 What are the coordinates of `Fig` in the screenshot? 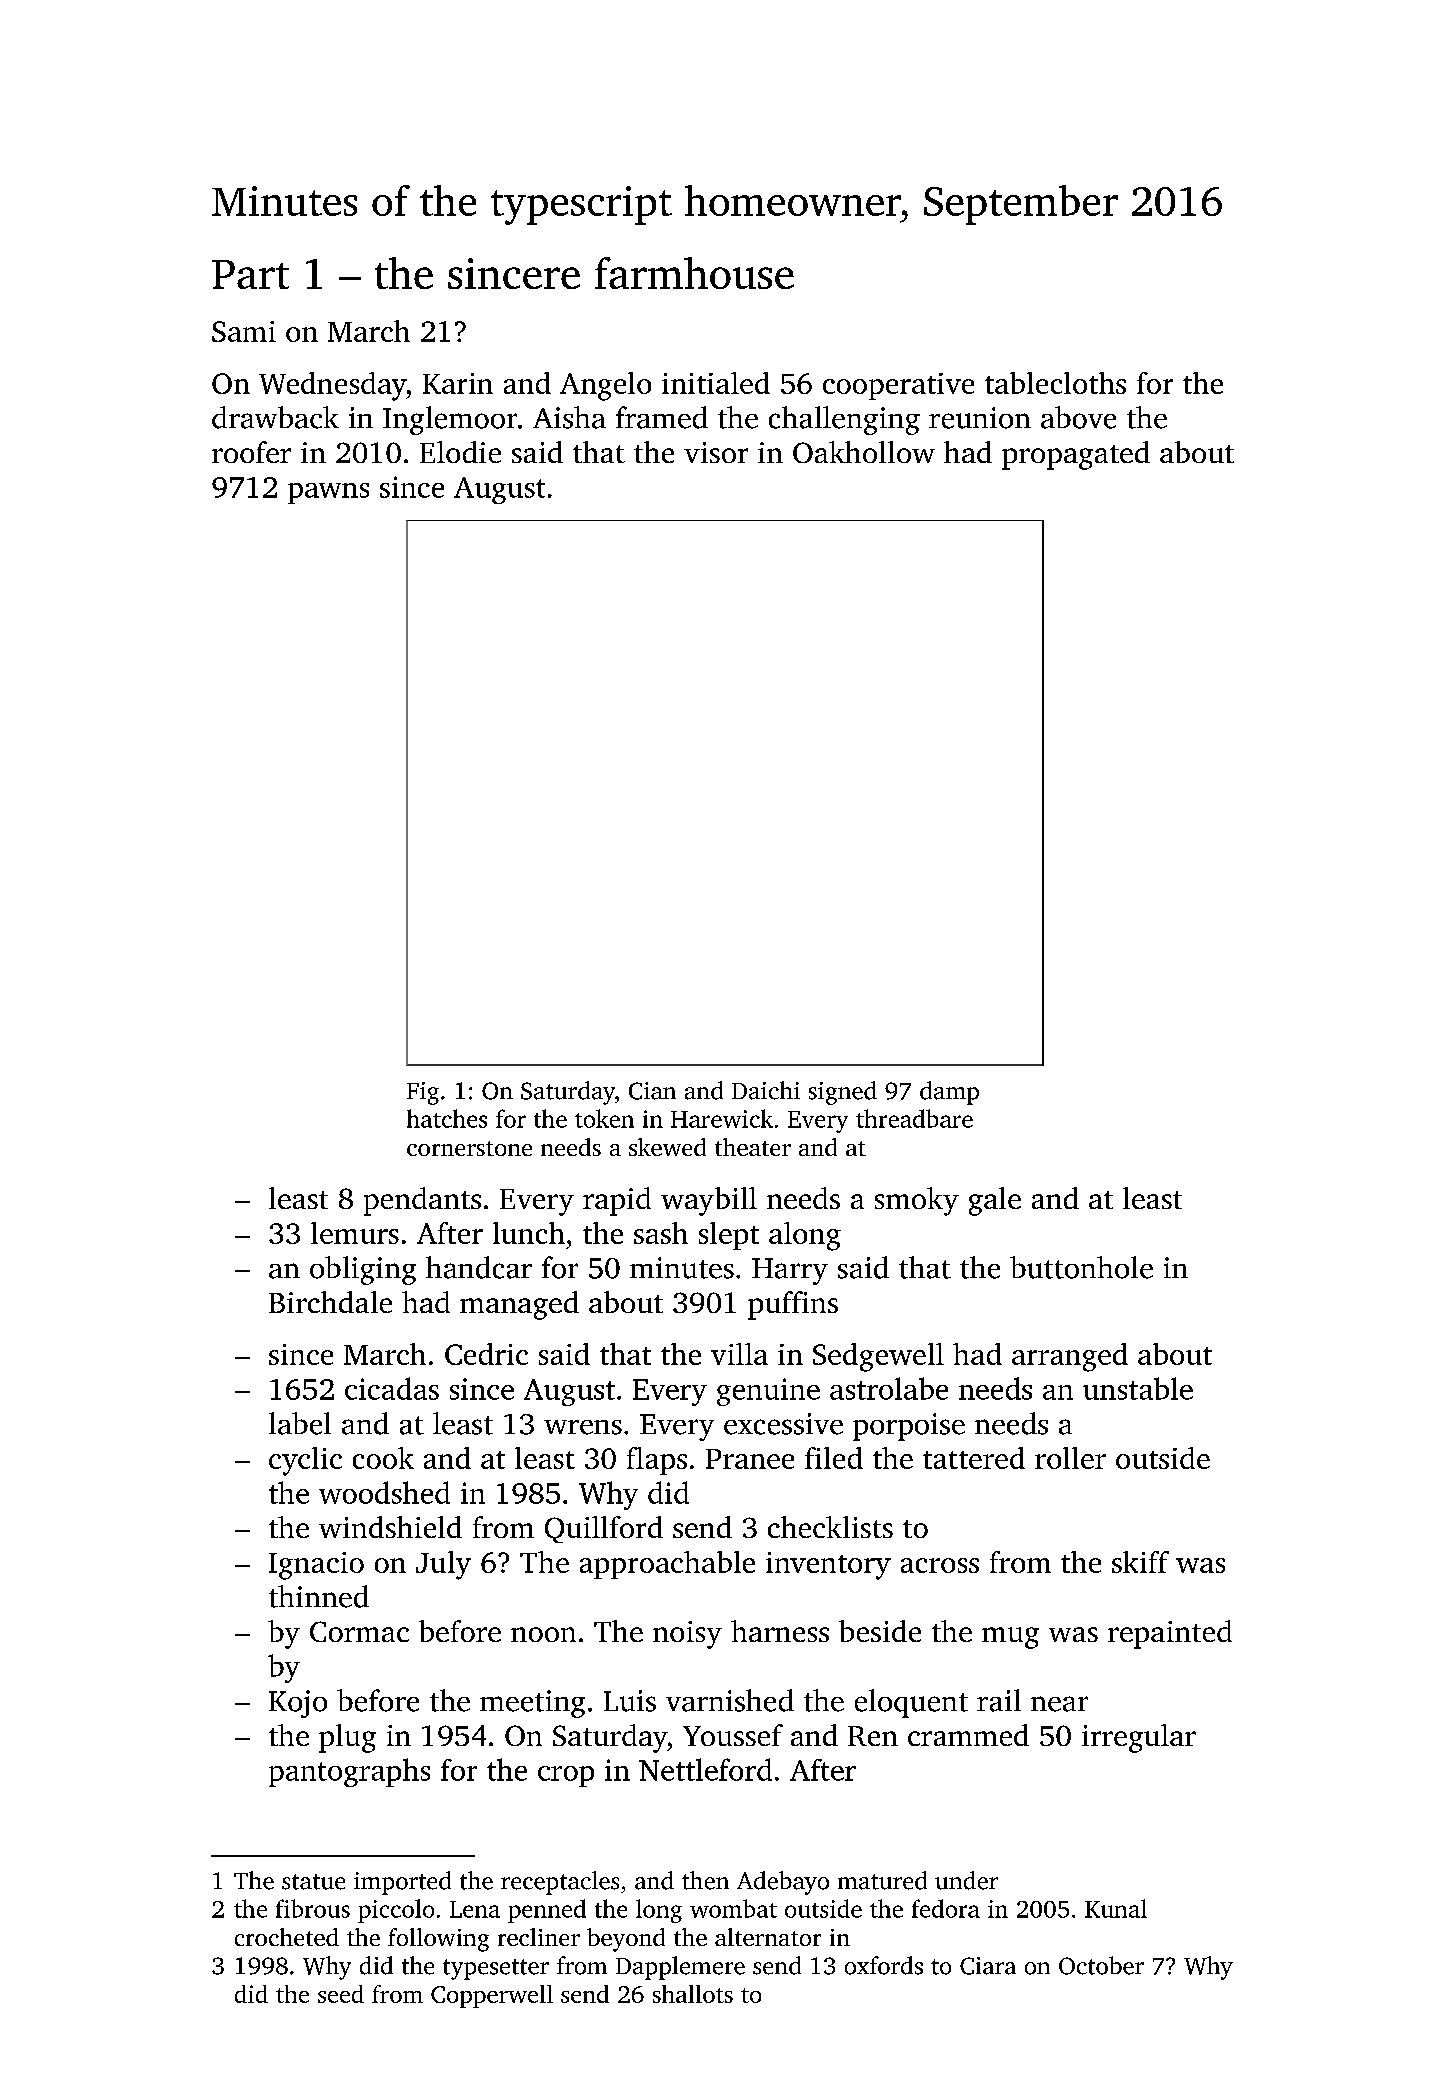 It's located at (423, 1093).
